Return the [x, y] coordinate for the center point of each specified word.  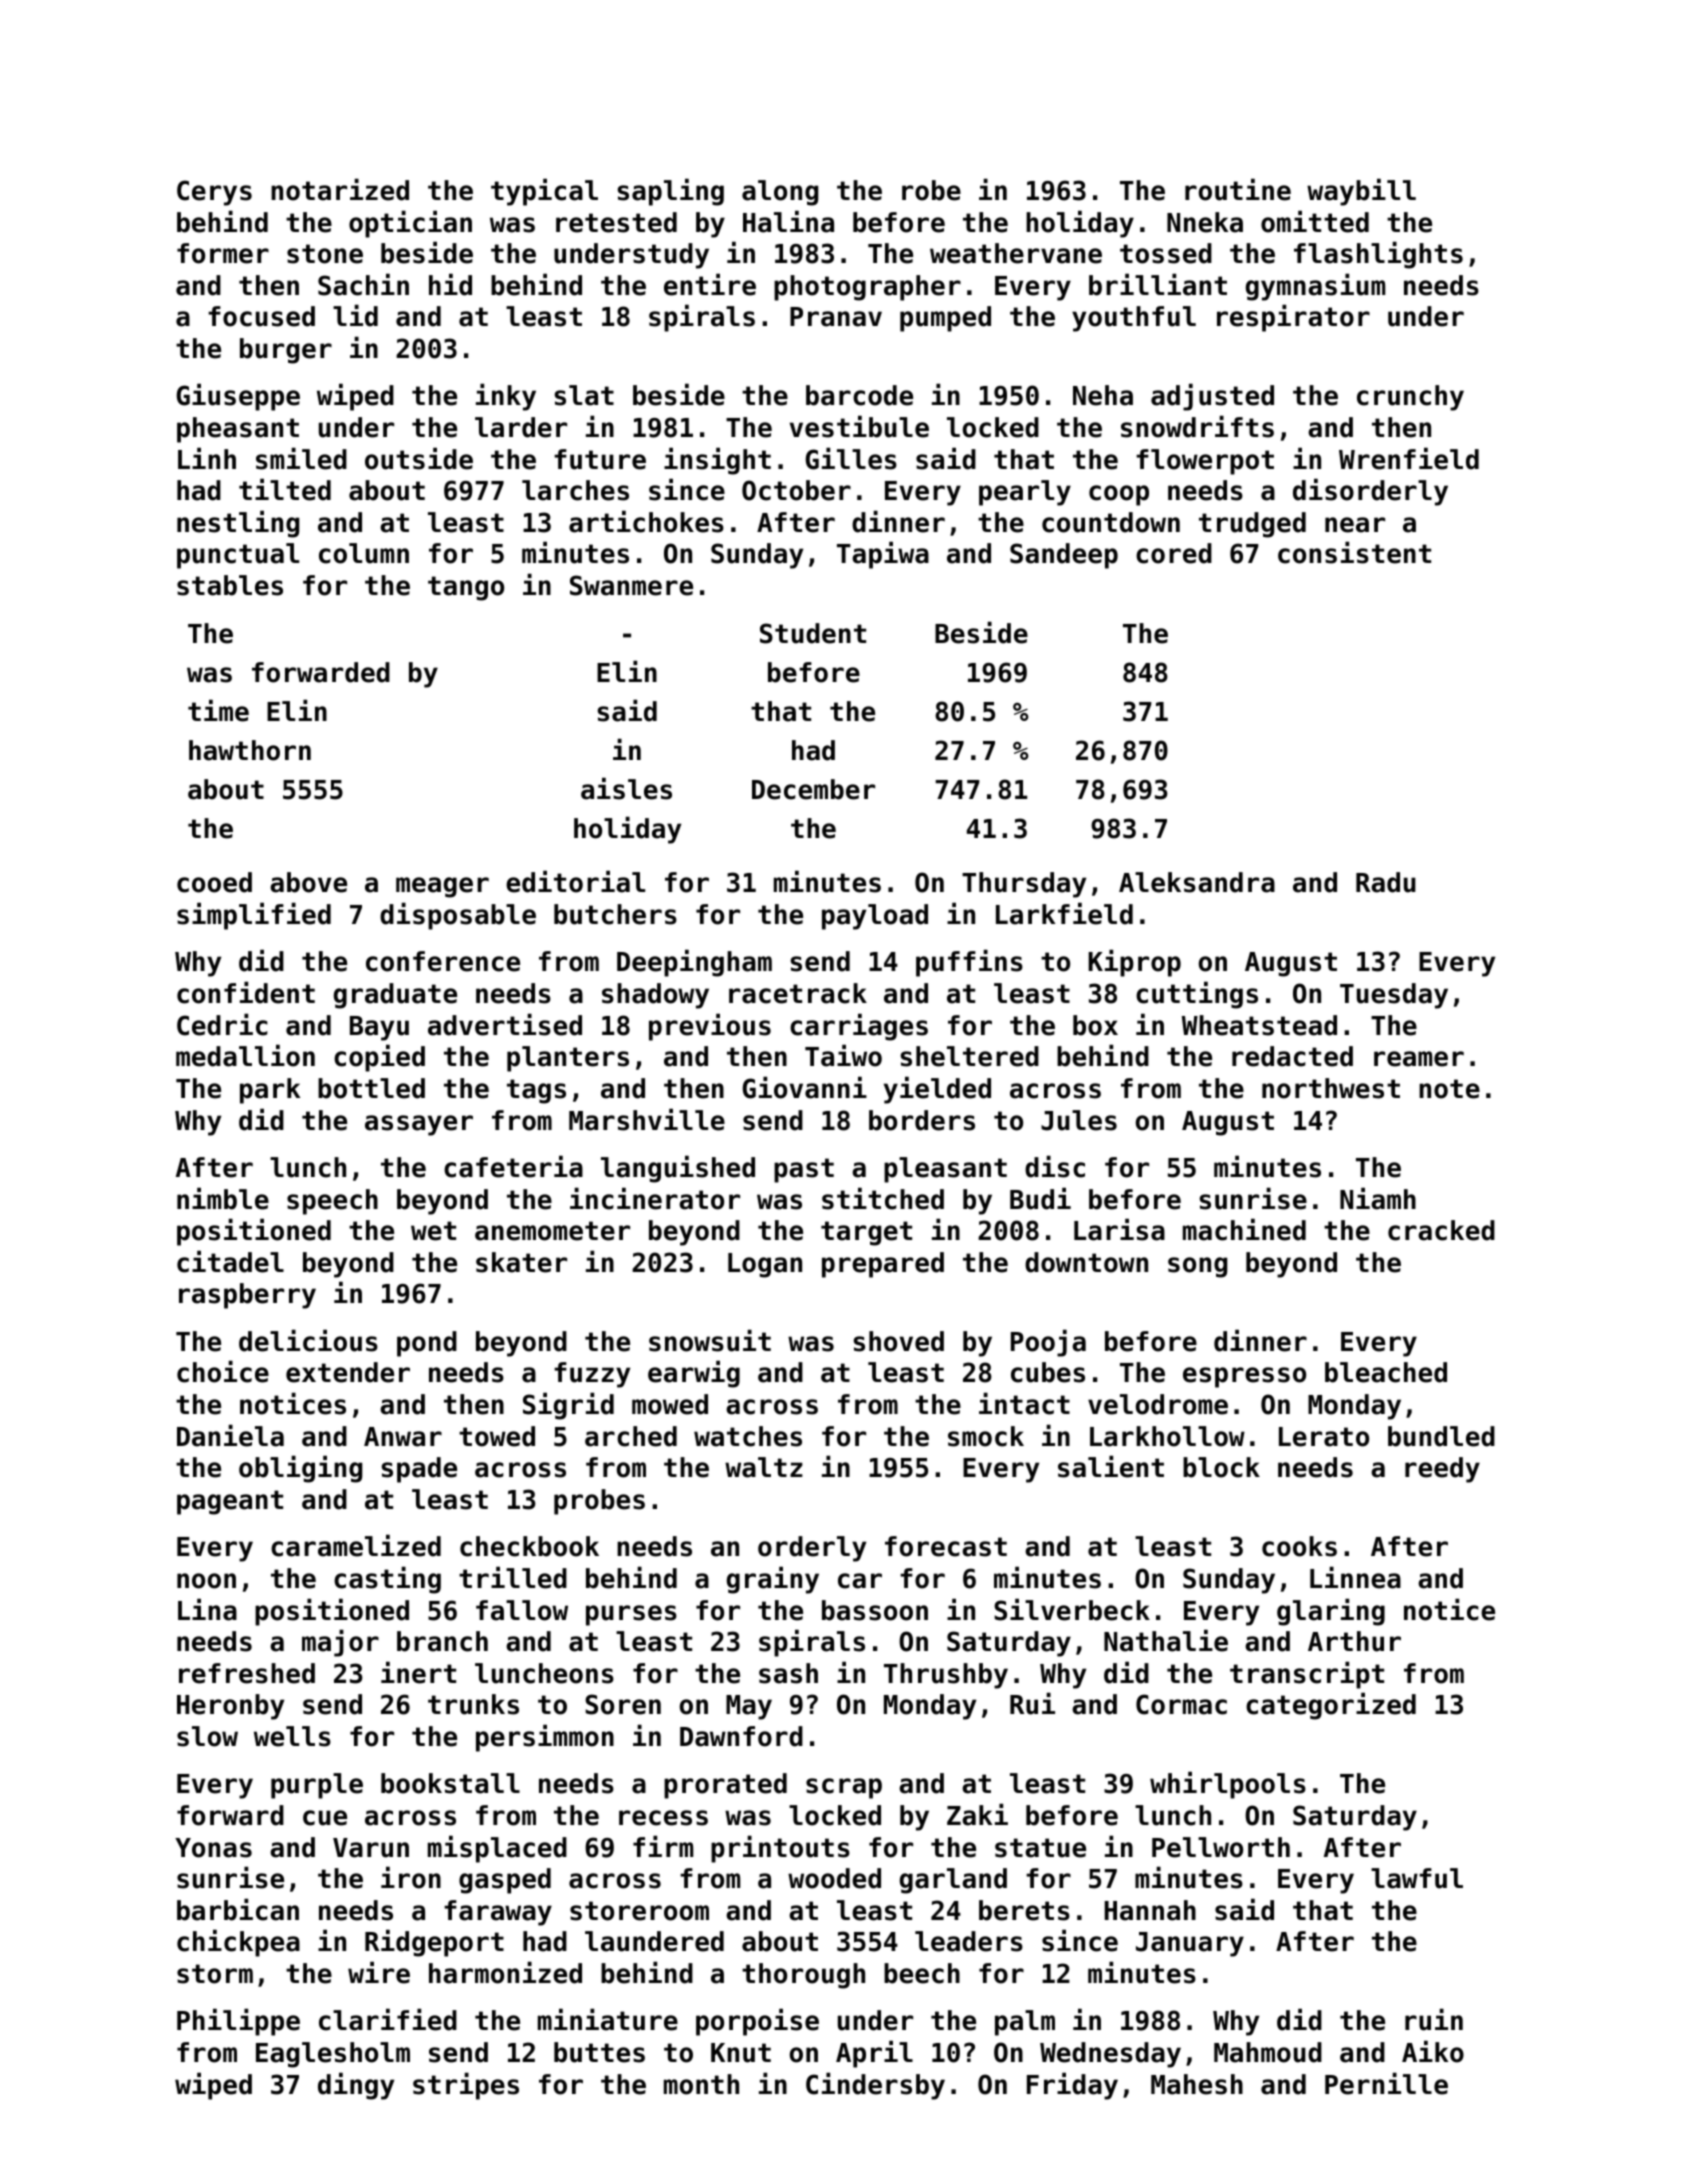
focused [261, 316]
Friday [1072, 2086]
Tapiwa [883, 555]
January [1190, 1944]
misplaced [497, 1849]
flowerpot [1205, 462]
